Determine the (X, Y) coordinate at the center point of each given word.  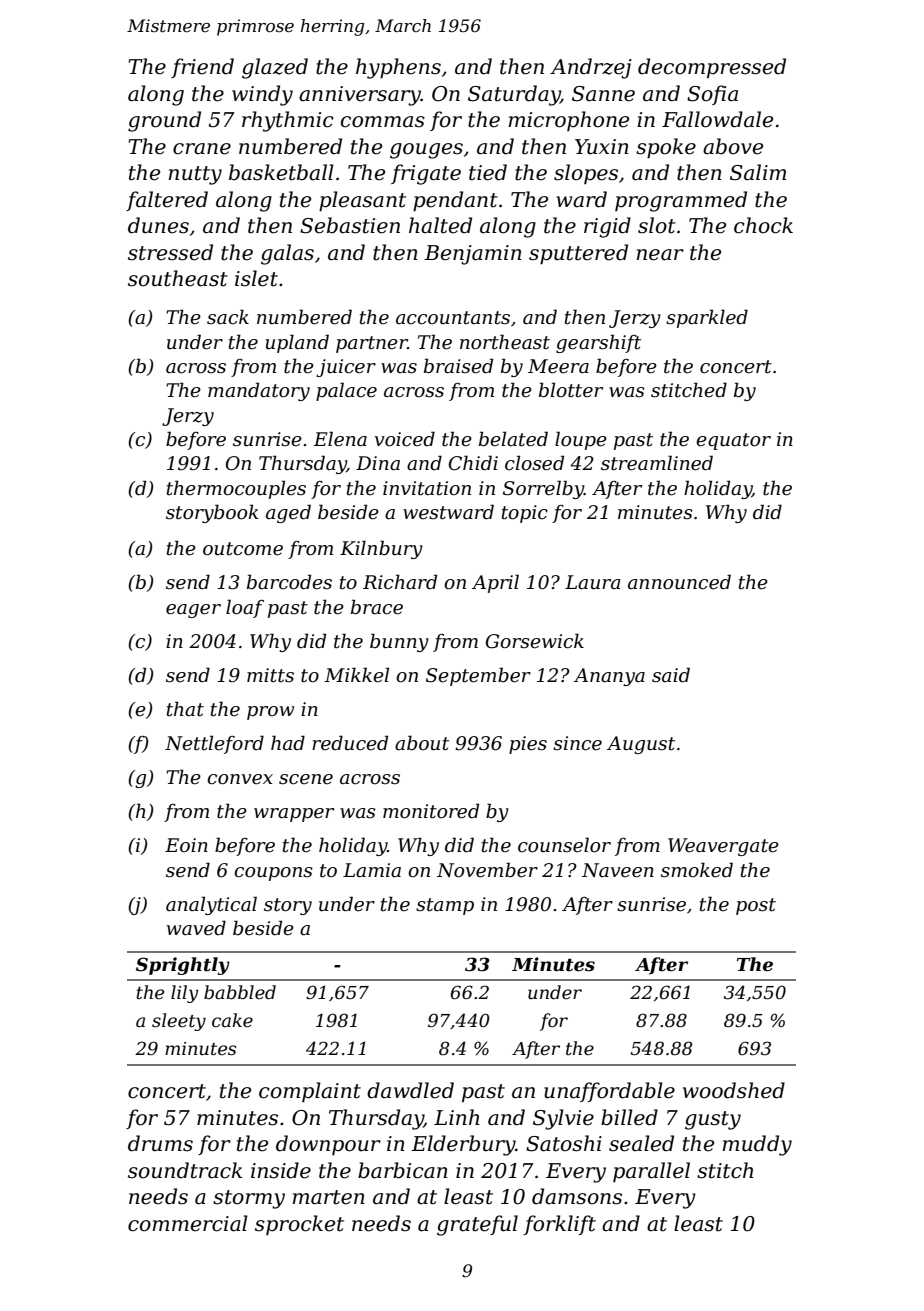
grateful (477, 1225)
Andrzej (591, 68)
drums (160, 1143)
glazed (275, 68)
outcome (243, 549)
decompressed (712, 68)
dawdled (410, 1090)
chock (763, 225)
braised (458, 366)
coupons (273, 874)
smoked (697, 870)
